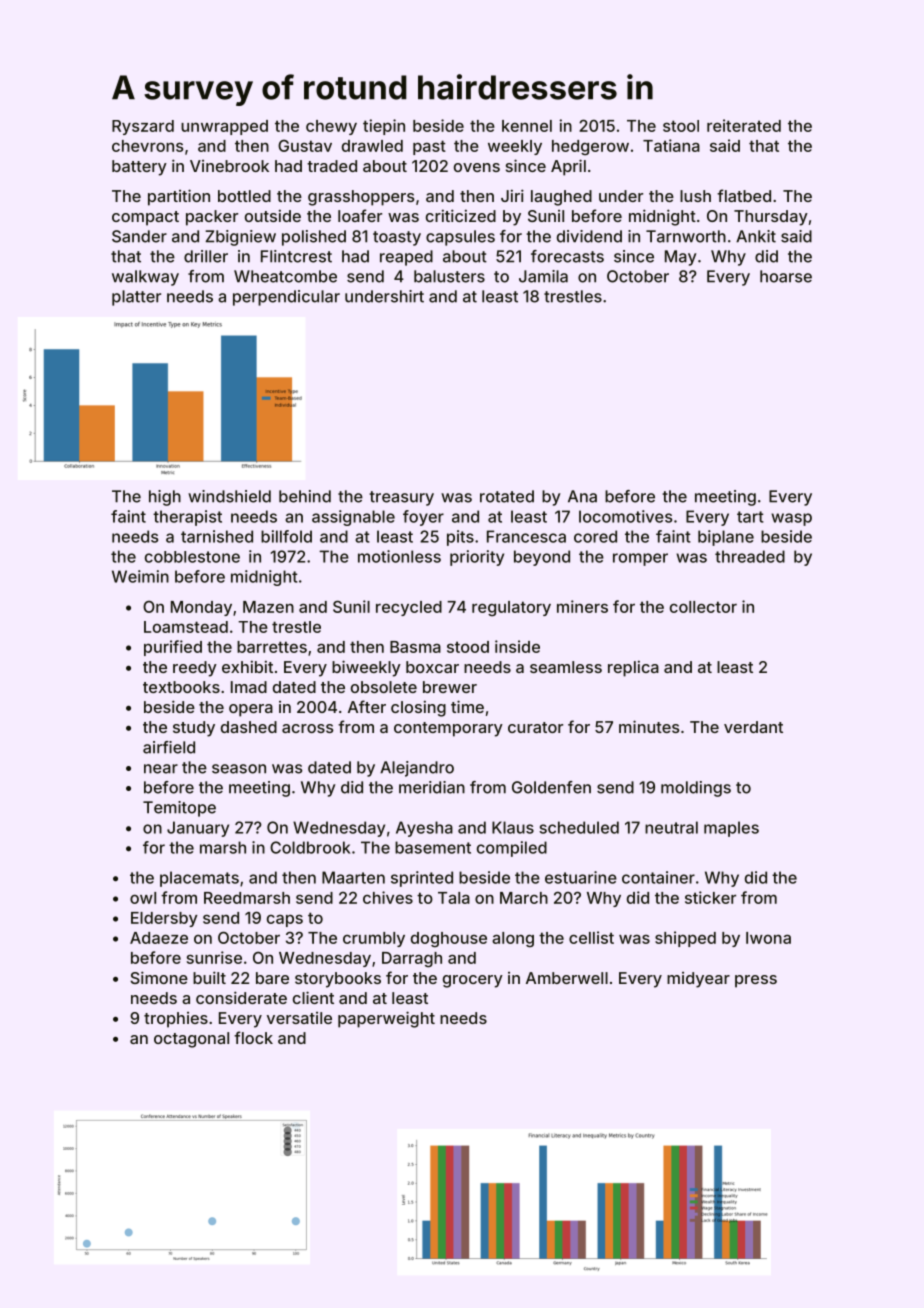 The width and height of the image is (924, 1308). What do you see at coordinates (273, 215) in the image?
I see `outside` at bounding box center [273, 215].
